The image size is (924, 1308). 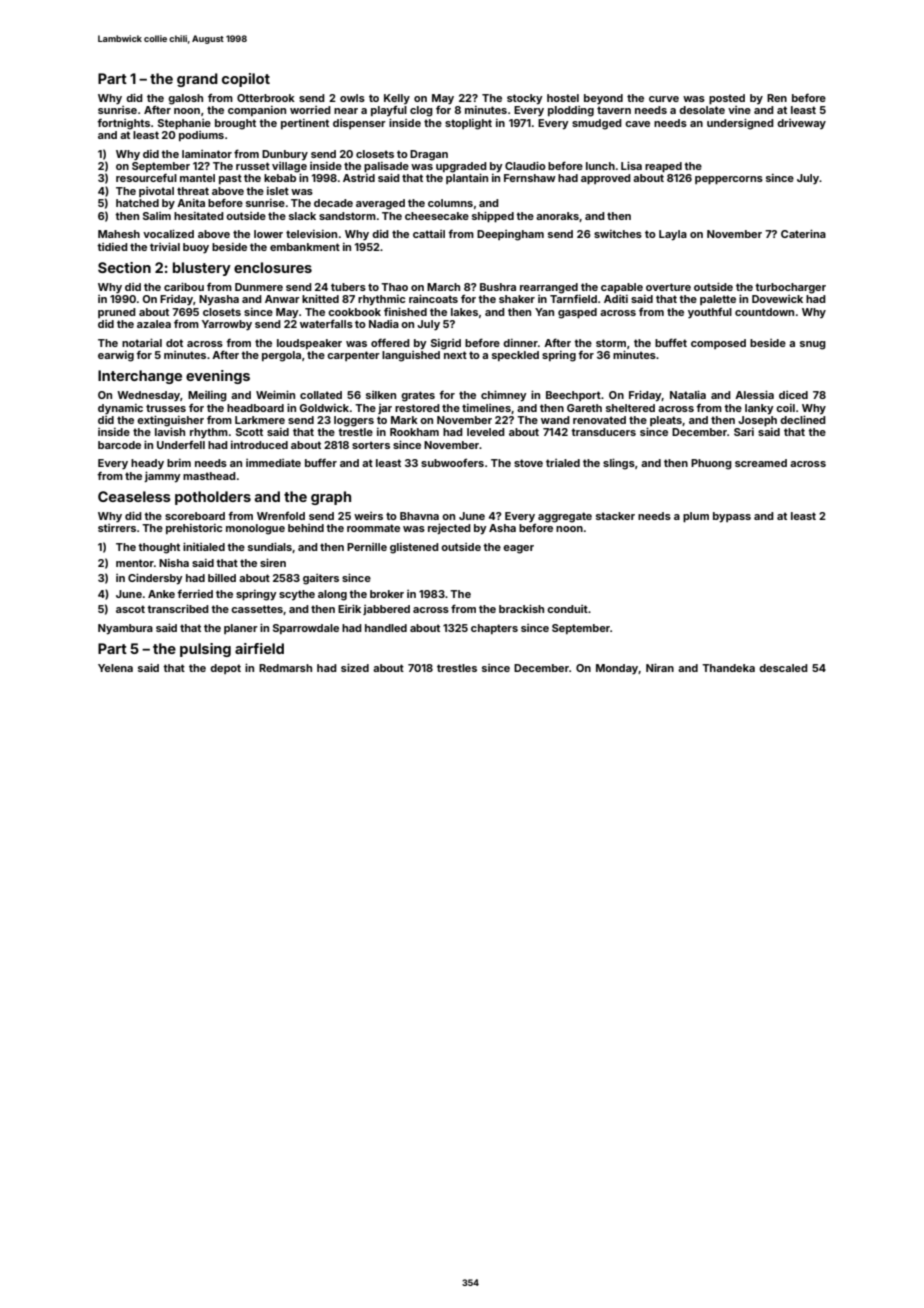 I want to click on stocky, so click(x=525, y=99).
